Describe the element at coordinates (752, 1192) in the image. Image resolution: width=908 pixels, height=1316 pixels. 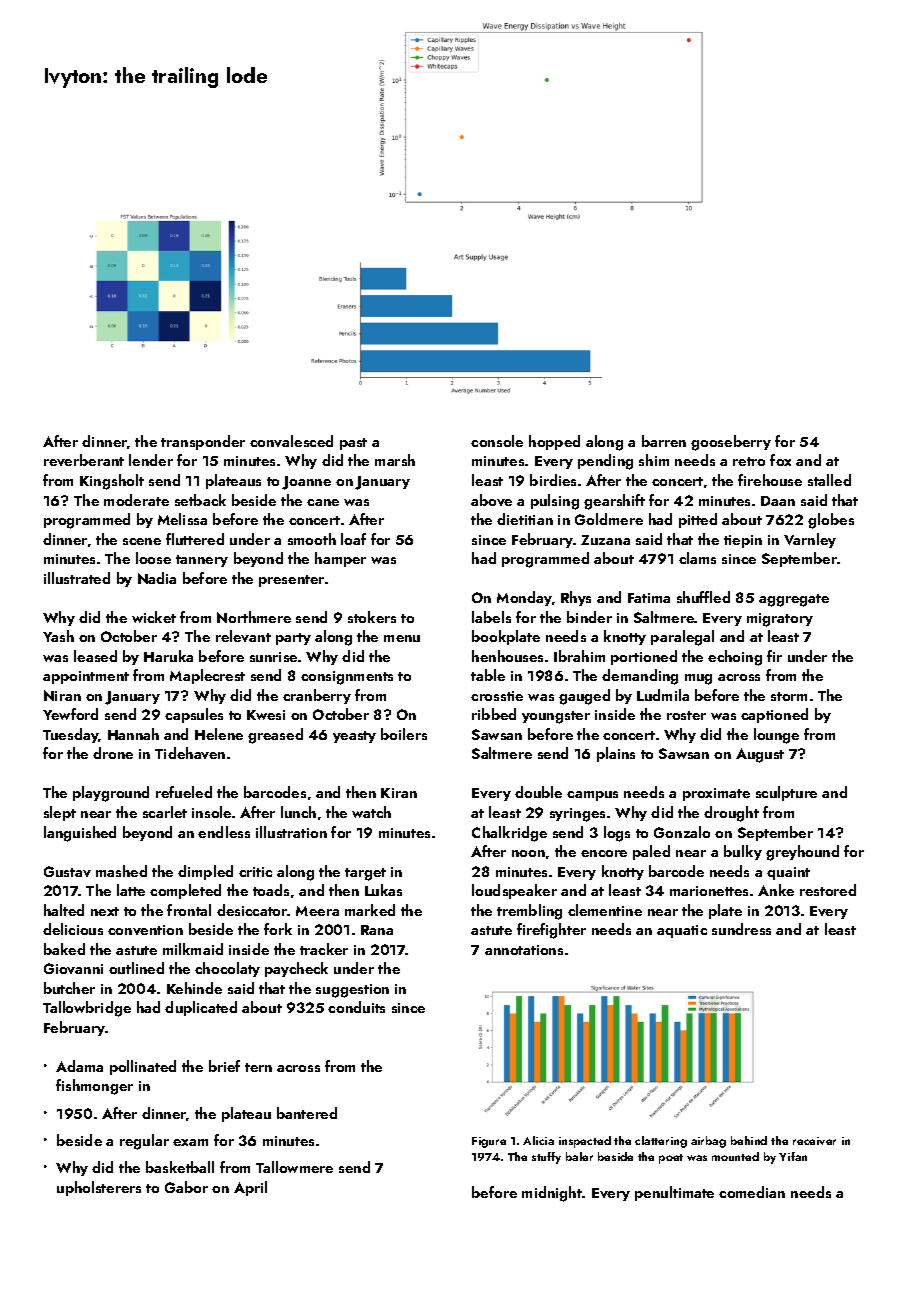
I see `comedian` at that location.
